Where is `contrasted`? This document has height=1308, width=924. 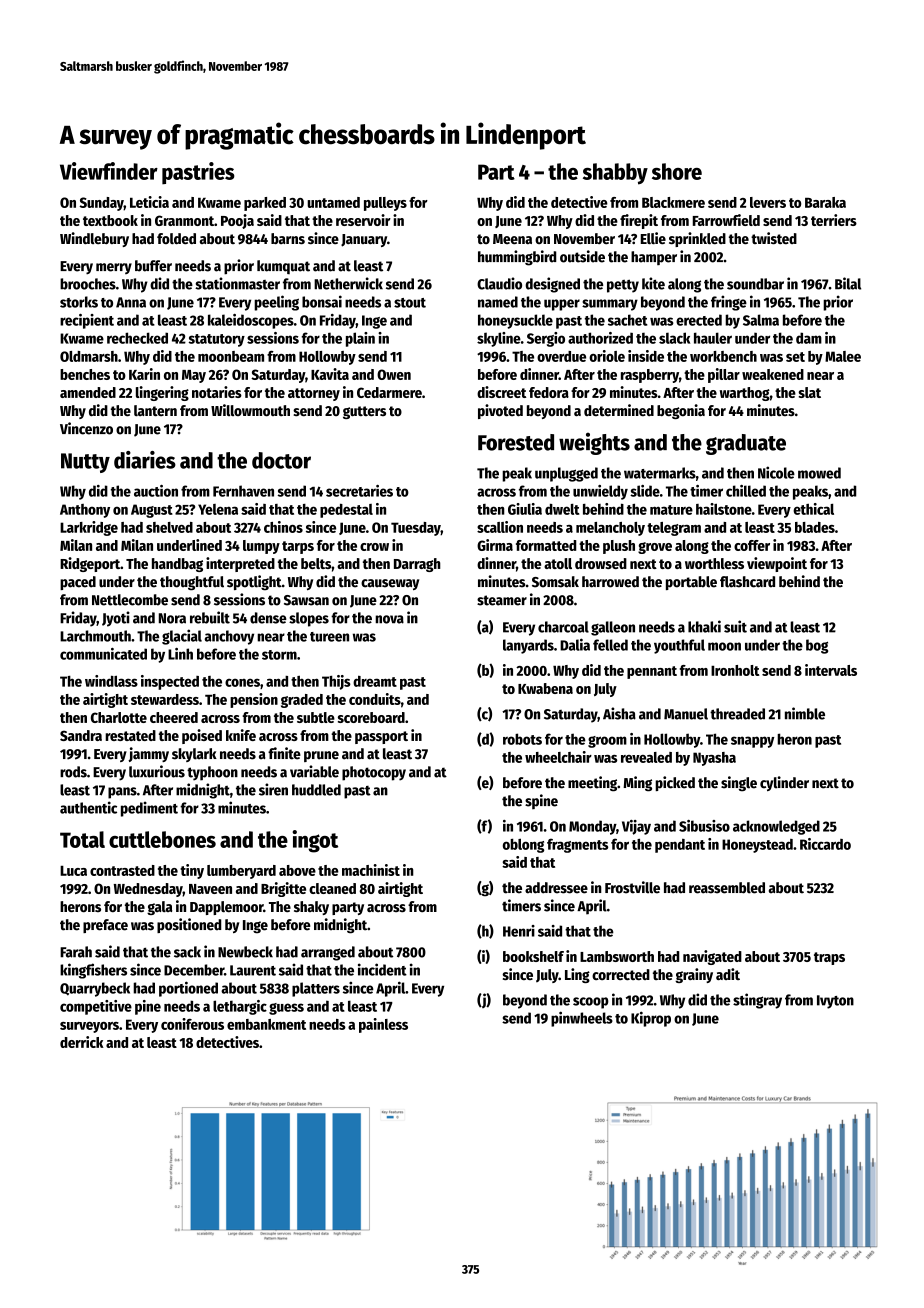 contrasted is located at coordinates (122, 870).
